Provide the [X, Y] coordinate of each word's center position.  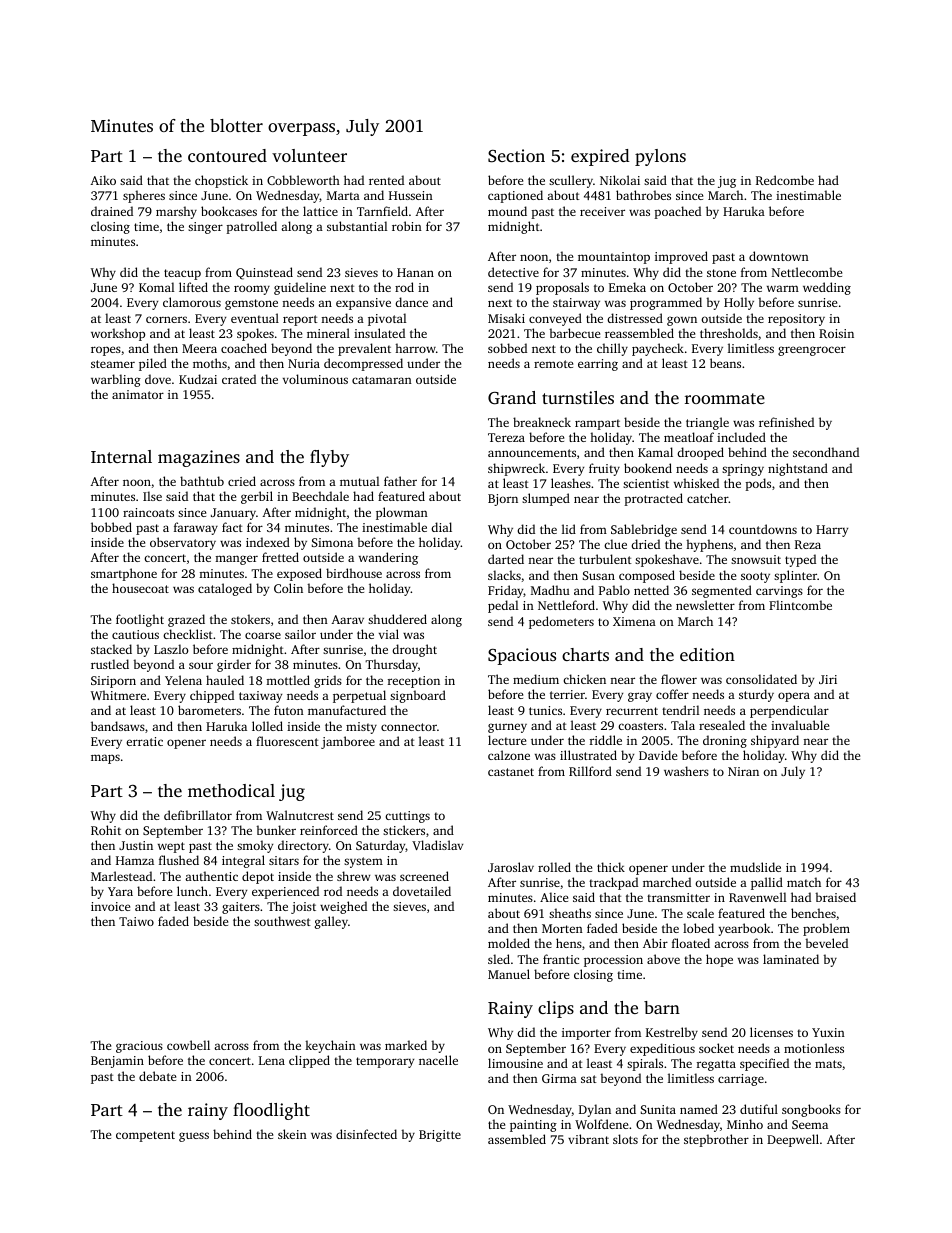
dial [441, 527]
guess [194, 1137]
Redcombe [785, 180]
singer [205, 228]
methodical [231, 790]
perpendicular [789, 711]
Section [516, 156]
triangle [707, 423]
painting [533, 1126]
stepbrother [716, 1140]
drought [414, 650]
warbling [116, 380]
